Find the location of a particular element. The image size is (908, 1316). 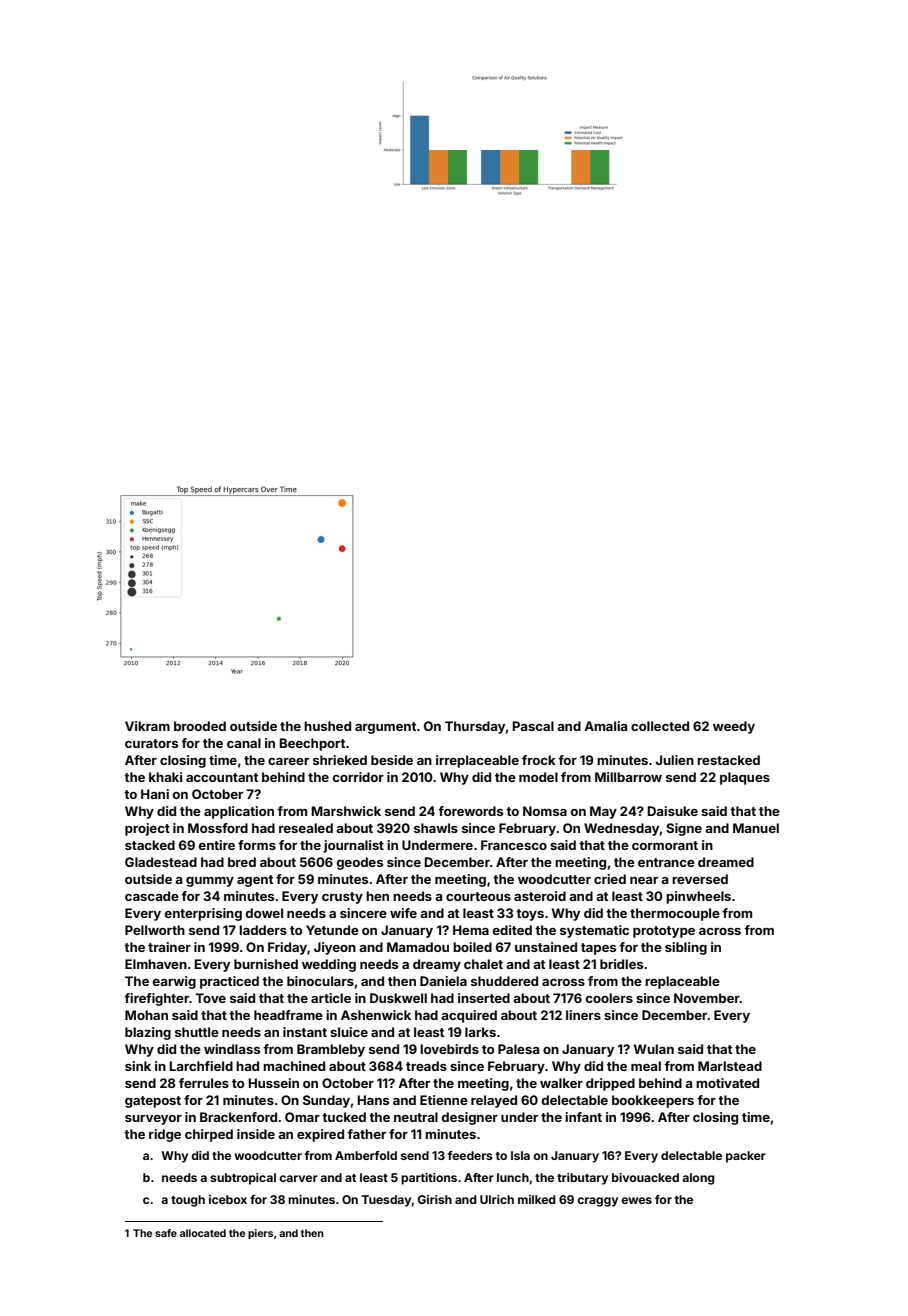

infant is located at coordinates (583, 1117).
